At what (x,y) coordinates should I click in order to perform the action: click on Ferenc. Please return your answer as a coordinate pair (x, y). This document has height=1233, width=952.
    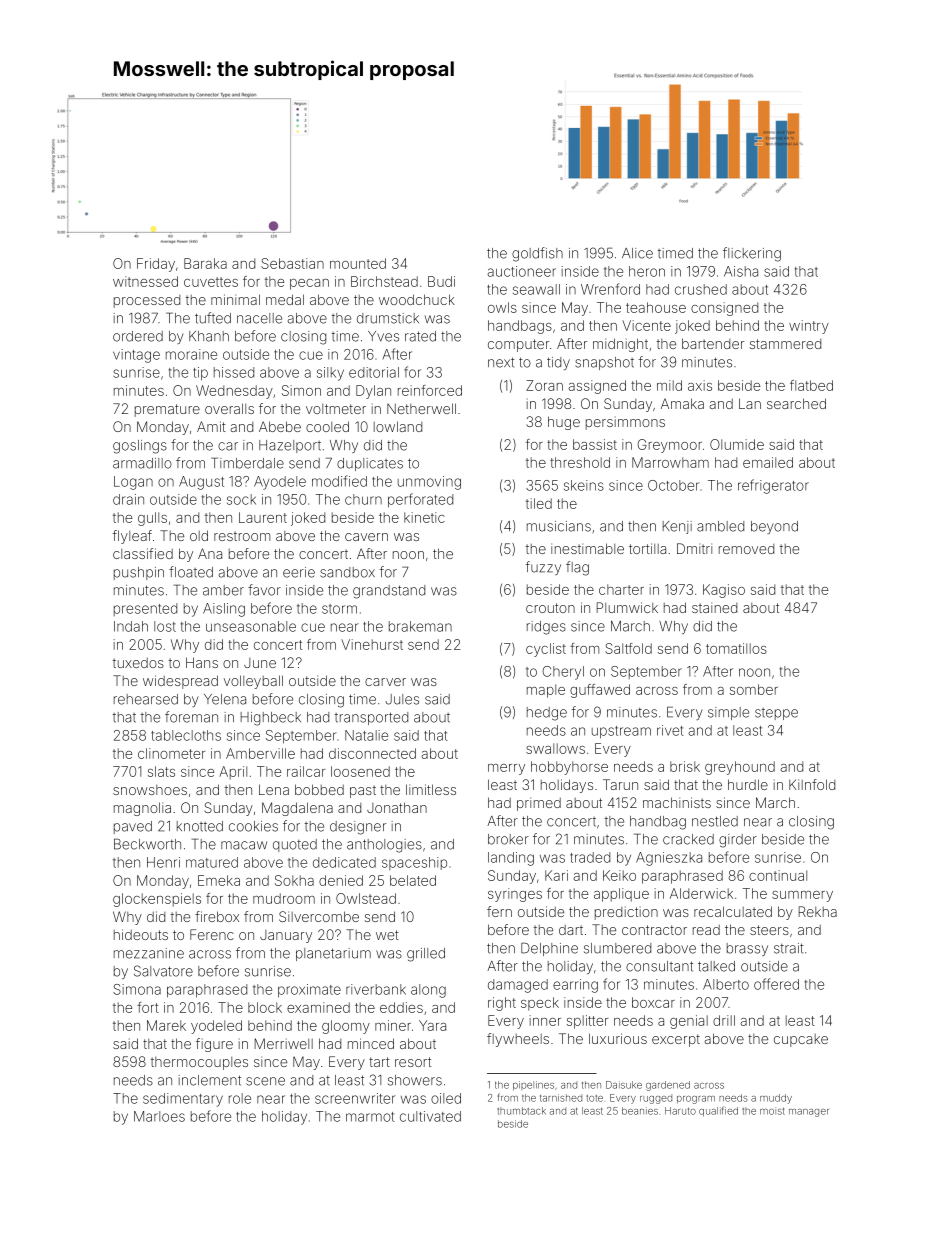
    Looking at the image, I should click on (212, 934).
